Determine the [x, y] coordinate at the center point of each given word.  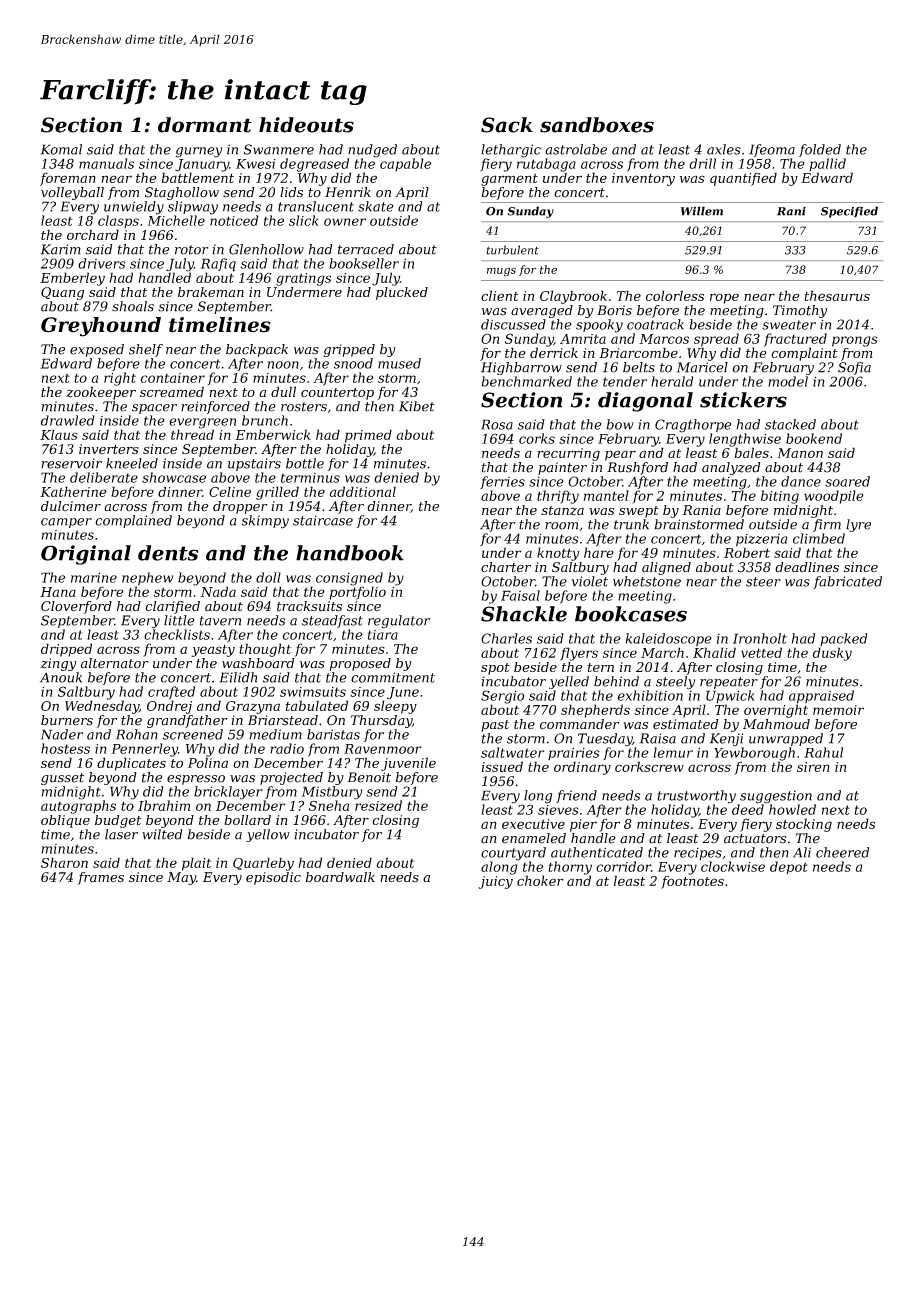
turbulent [512, 250]
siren [813, 767]
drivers [101, 263]
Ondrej [169, 707]
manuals [106, 163]
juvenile [408, 764]
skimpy [265, 522]
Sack [507, 125]
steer [763, 582]
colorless [675, 295]
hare [599, 552]
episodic [273, 878]
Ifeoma [772, 150]
